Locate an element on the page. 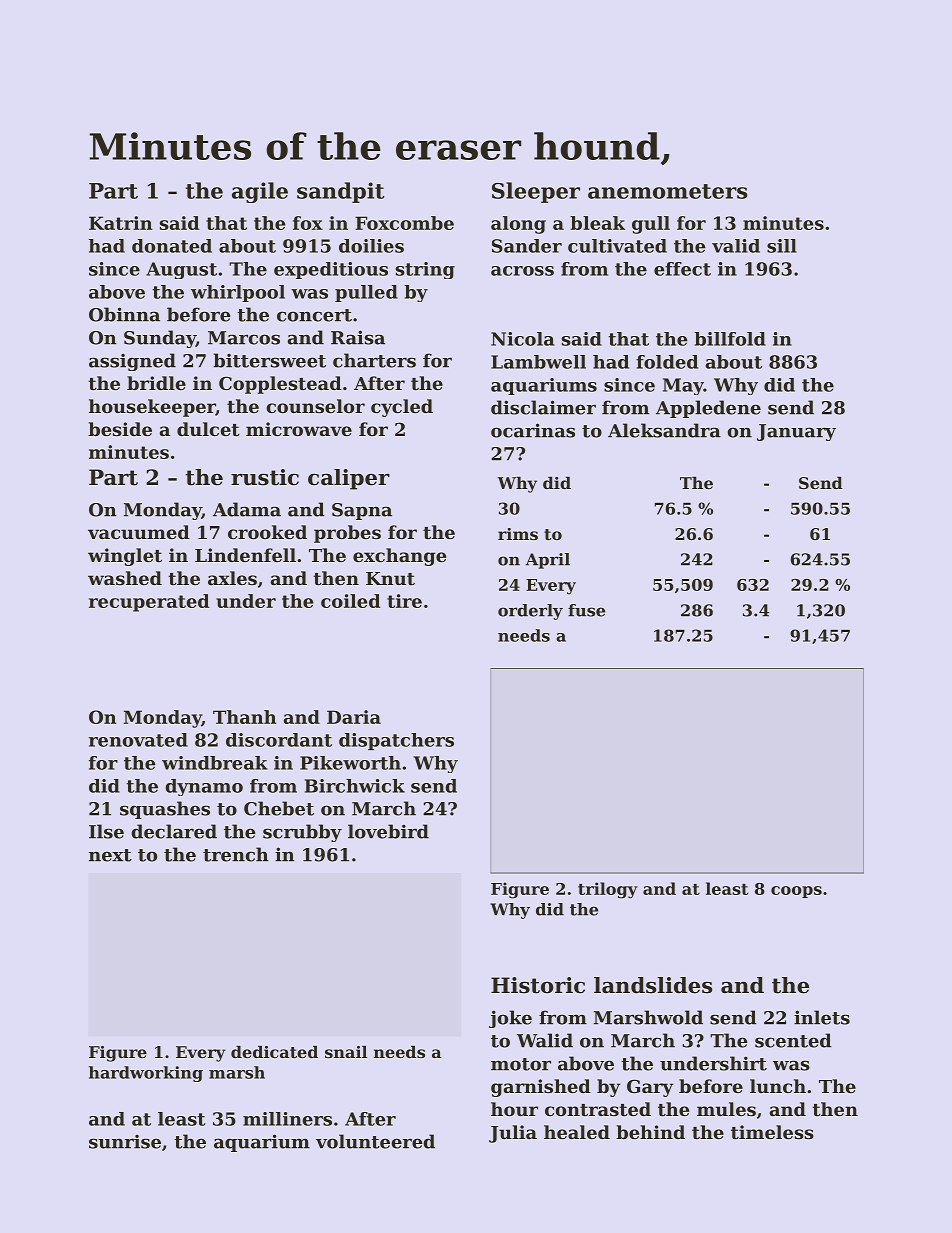  Nicola is located at coordinates (522, 339).
